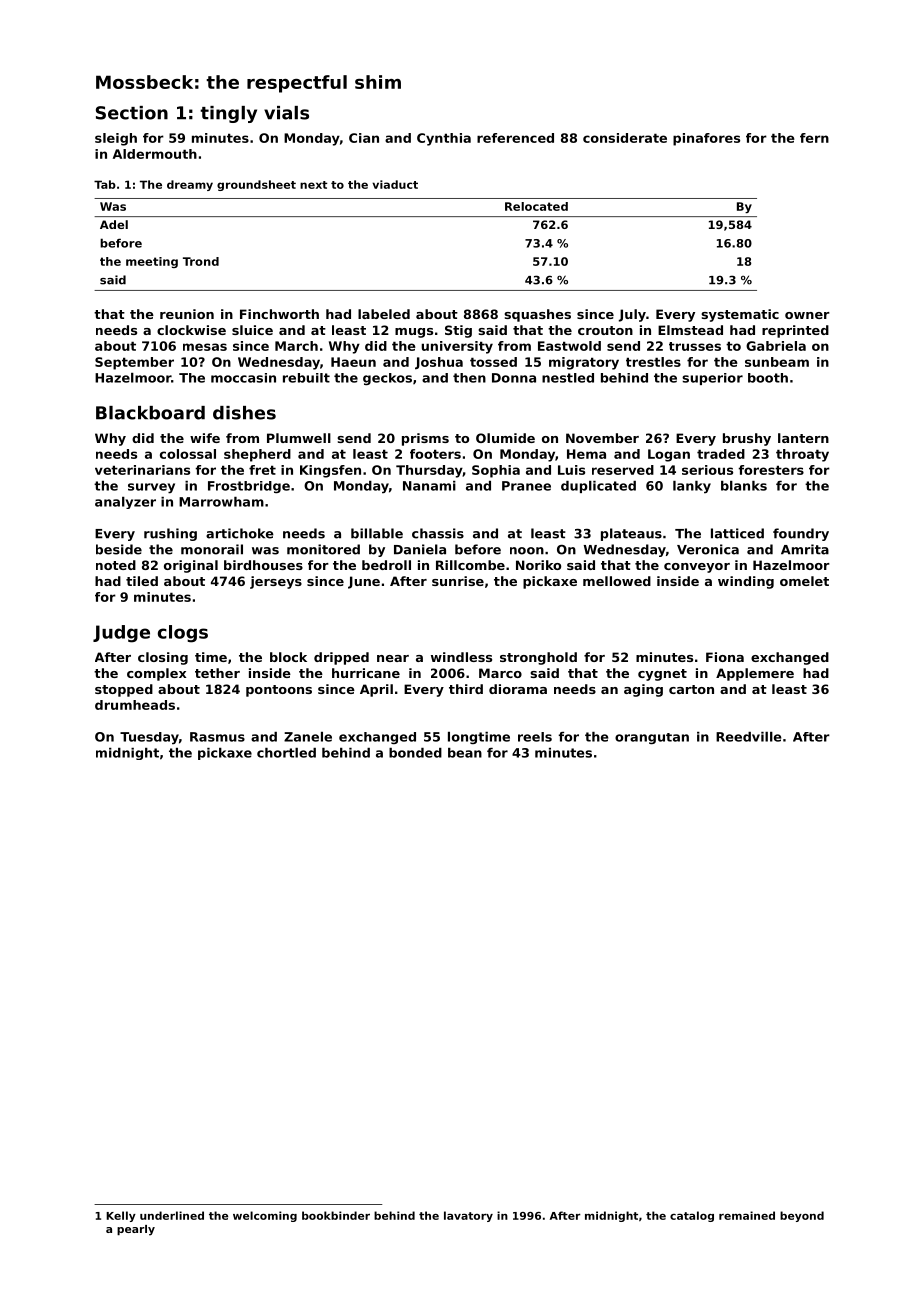 This page has width=924, height=1308. I want to click on foresters, so click(771, 470).
